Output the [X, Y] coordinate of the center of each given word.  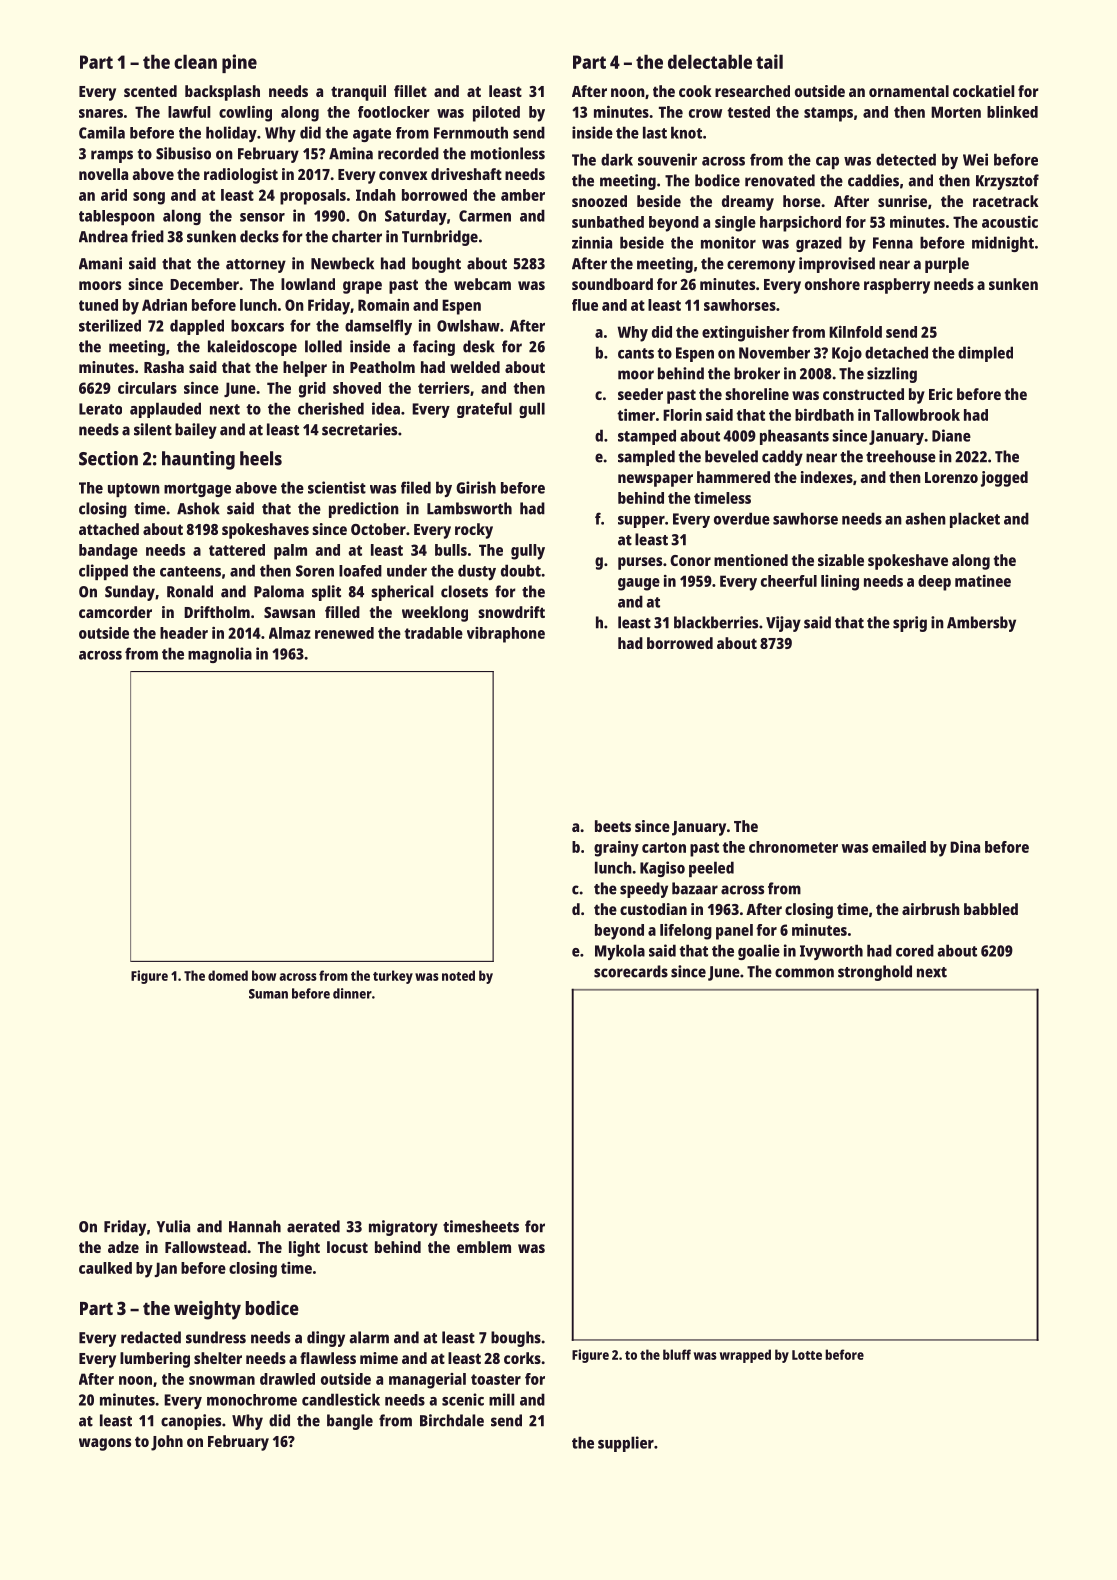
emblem [484, 1247]
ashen [926, 518]
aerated [313, 1226]
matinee [983, 581]
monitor [728, 242]
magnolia [220, 655]
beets [613, 826]
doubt [521, 570]
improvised [837, 265]
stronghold [875, 973]
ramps [112, 156]
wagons [105, 1444]
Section [108, 458]
